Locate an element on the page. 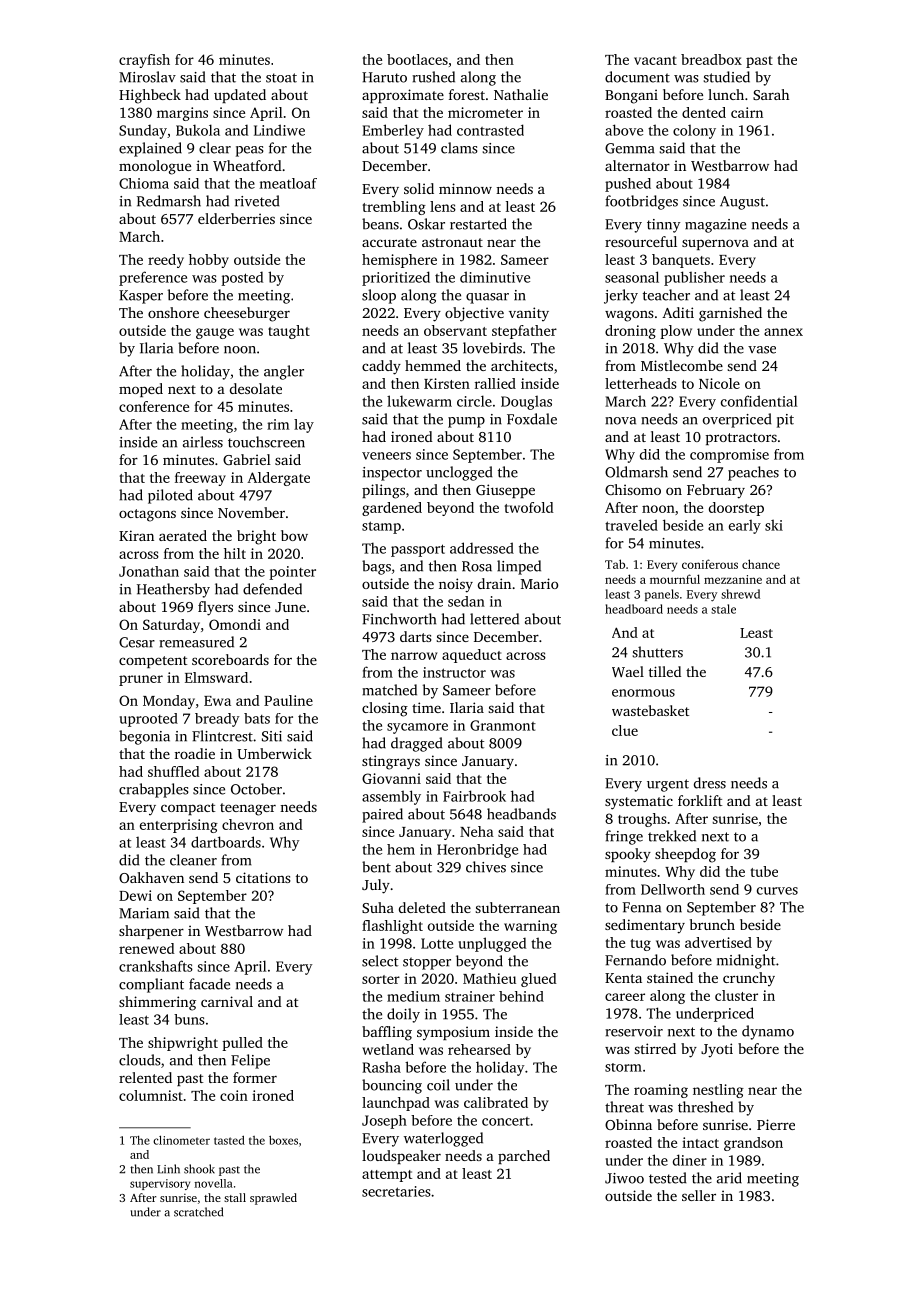  Oldmarsh is located at coordinates (636, 472).
